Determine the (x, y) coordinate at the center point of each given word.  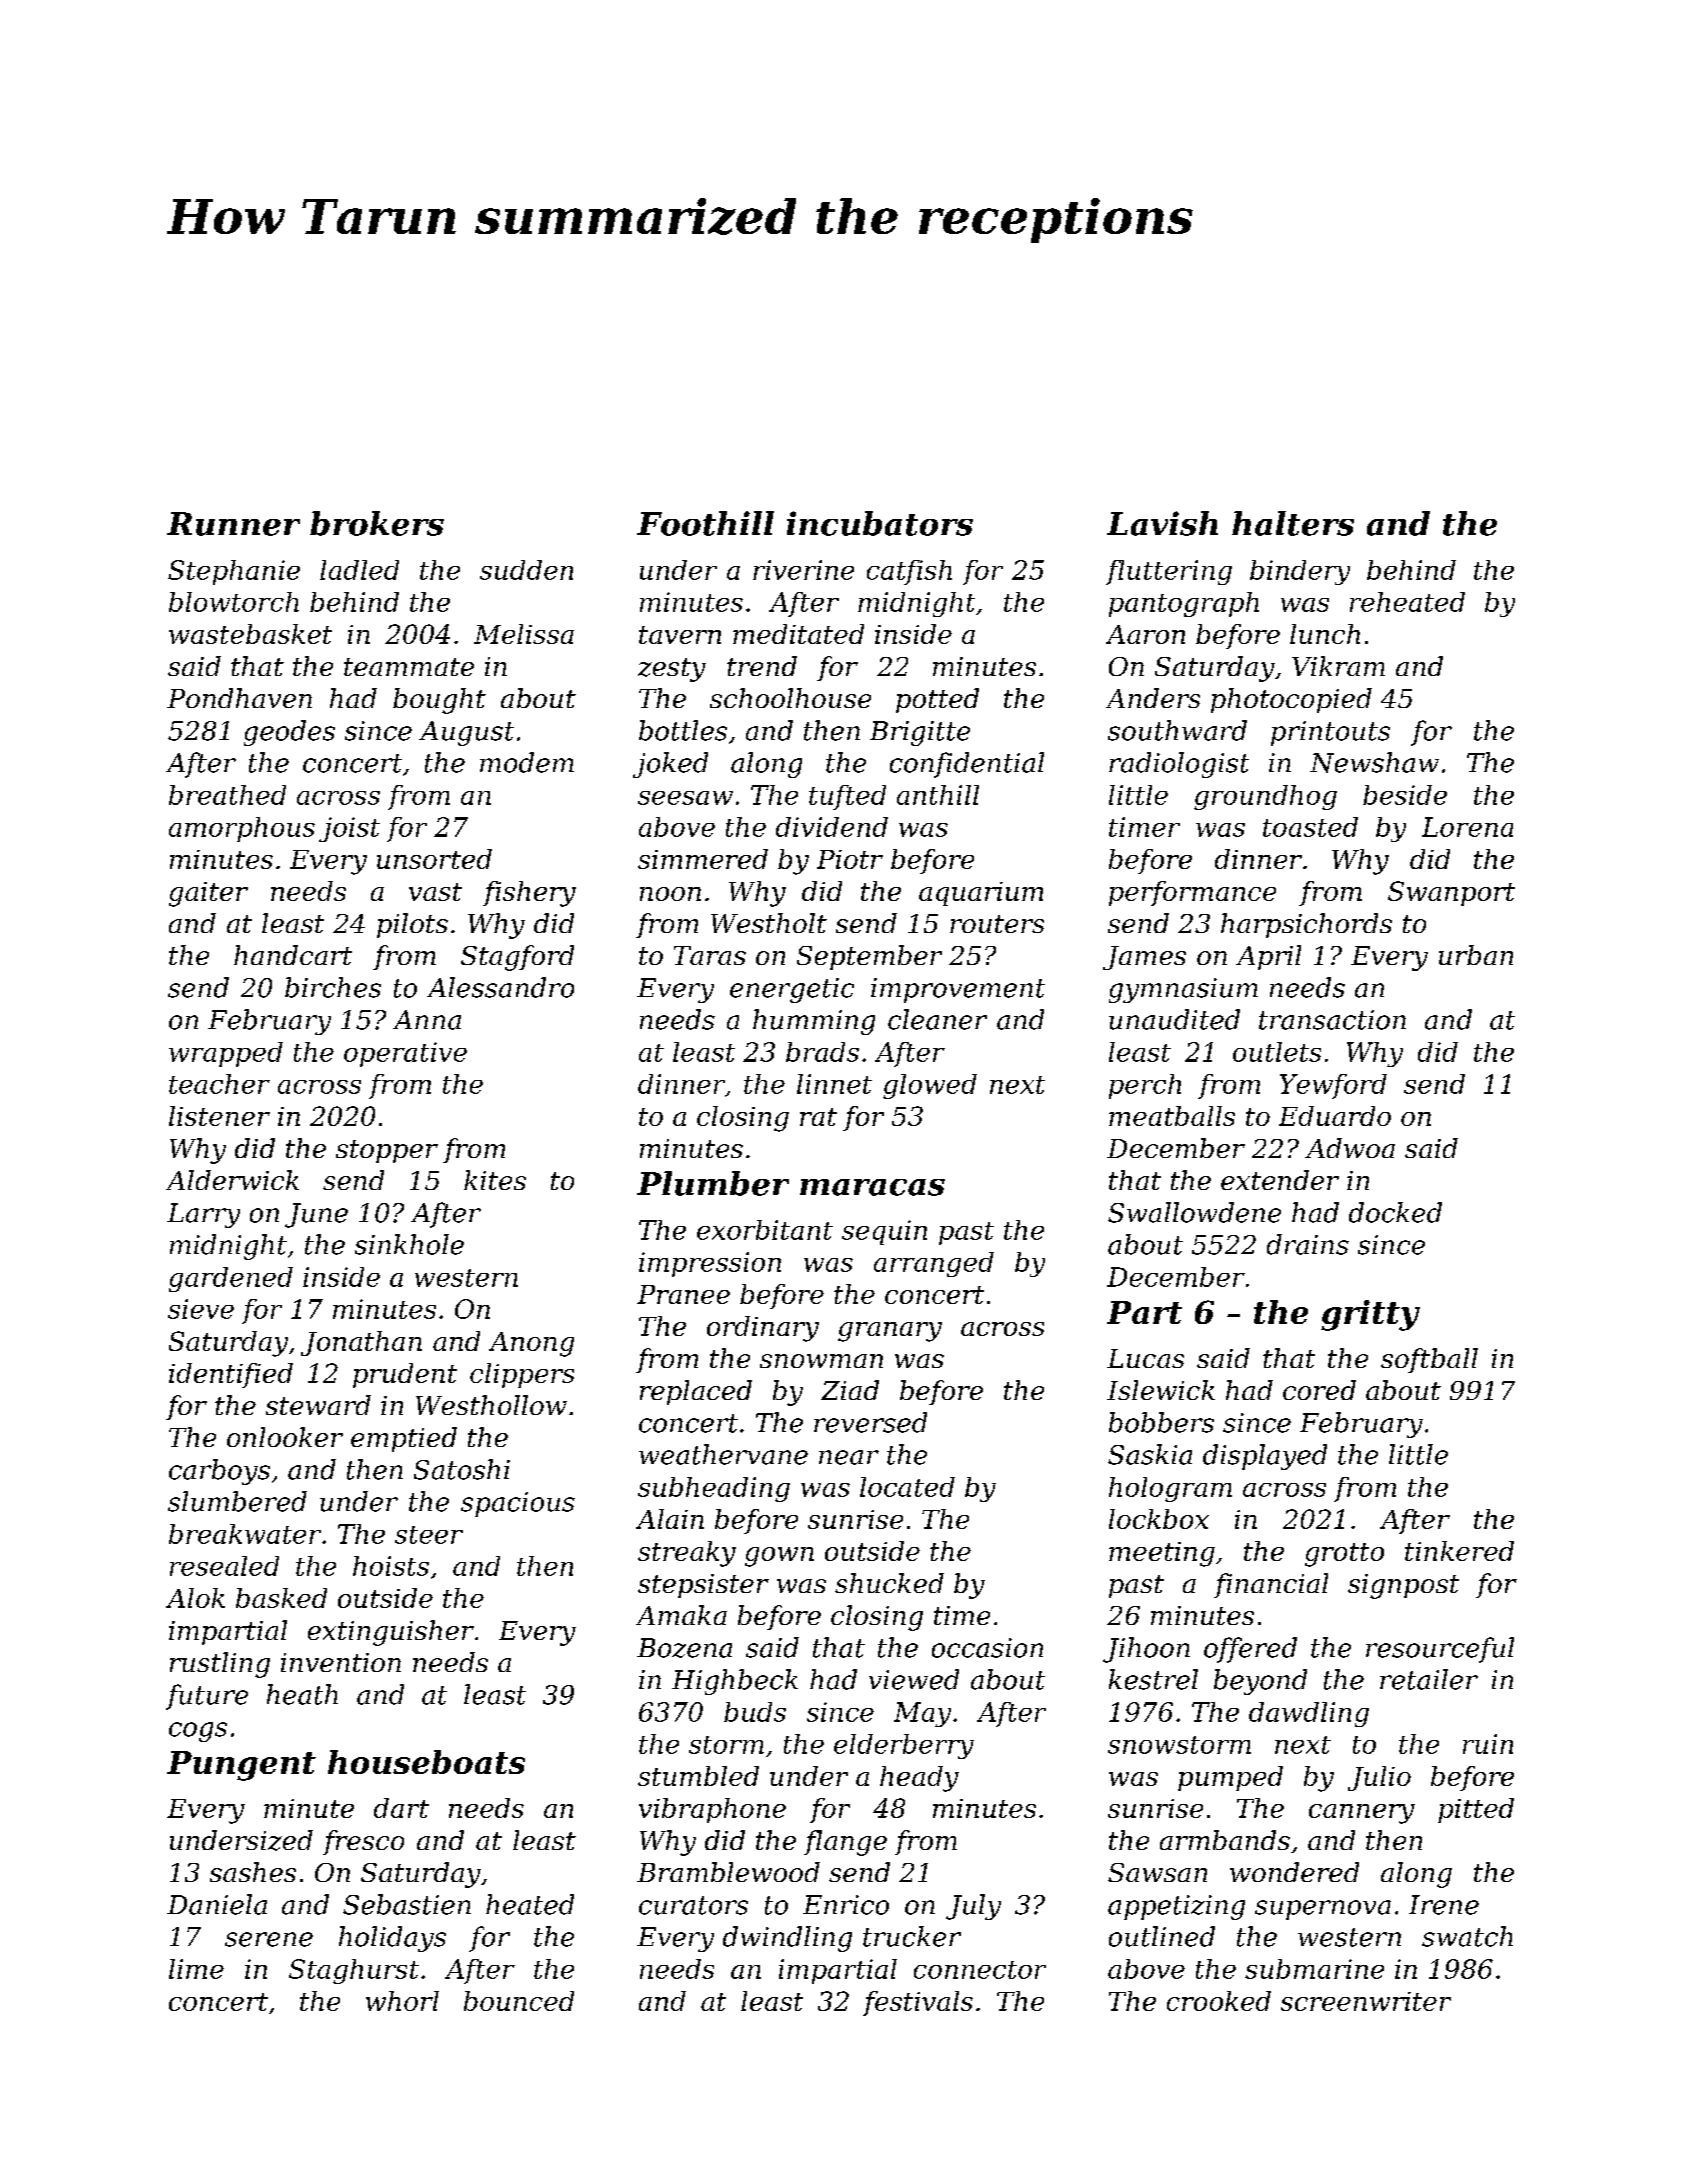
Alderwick (232, 1180)
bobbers (1161, 1422)
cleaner (937, 1019)
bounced (519, 2001)
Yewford (1333, 1086)
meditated (798, 634)
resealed (224, 1566)
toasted (1310, 827)
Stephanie (234, 572)
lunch (1325, 634)
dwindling (787, 1939)
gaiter (208, 894)
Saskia (1150, 1454)
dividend (832, 827)
